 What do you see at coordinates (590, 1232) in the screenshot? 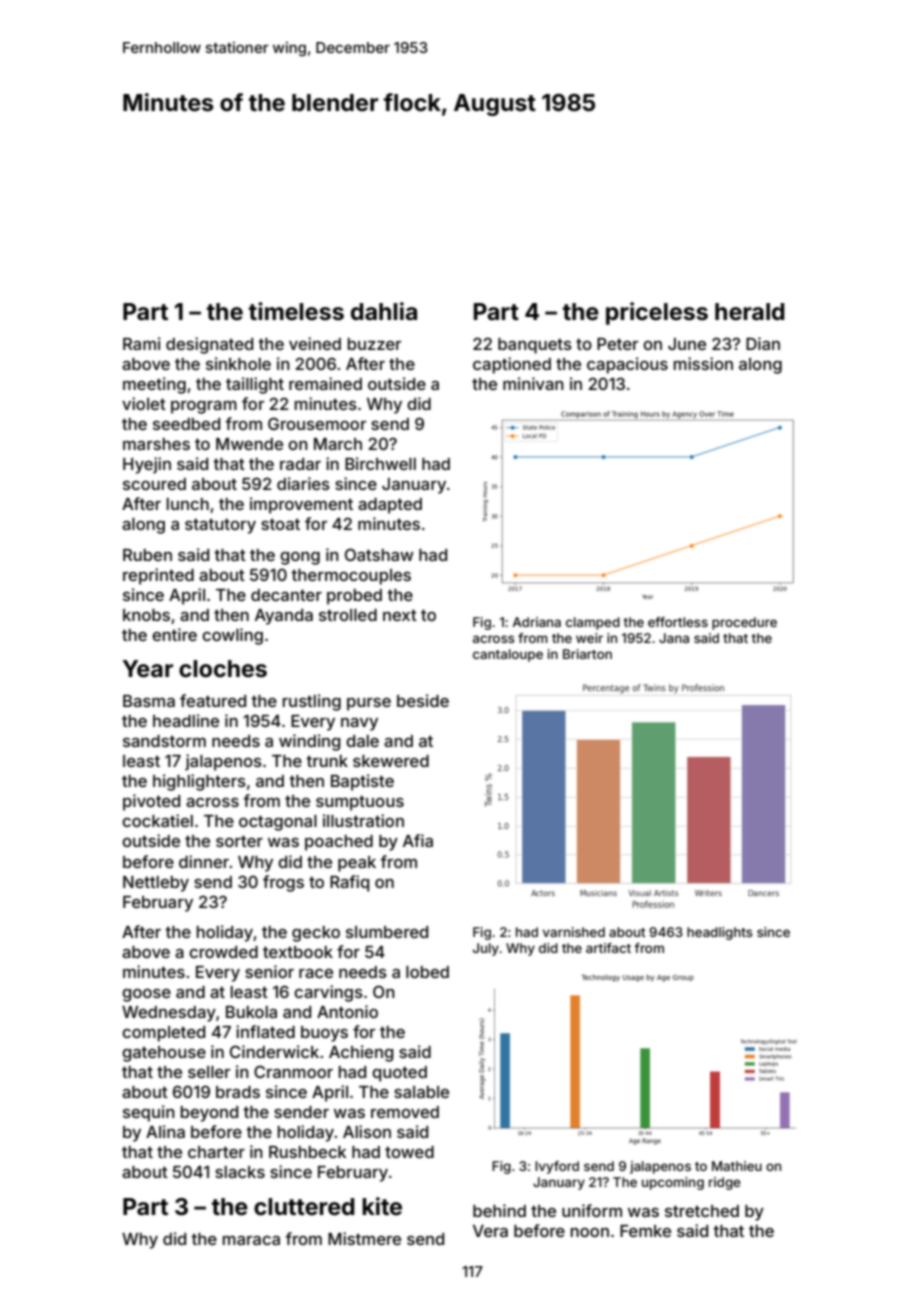
I see `noon` at bounding box center [590, 1232].
